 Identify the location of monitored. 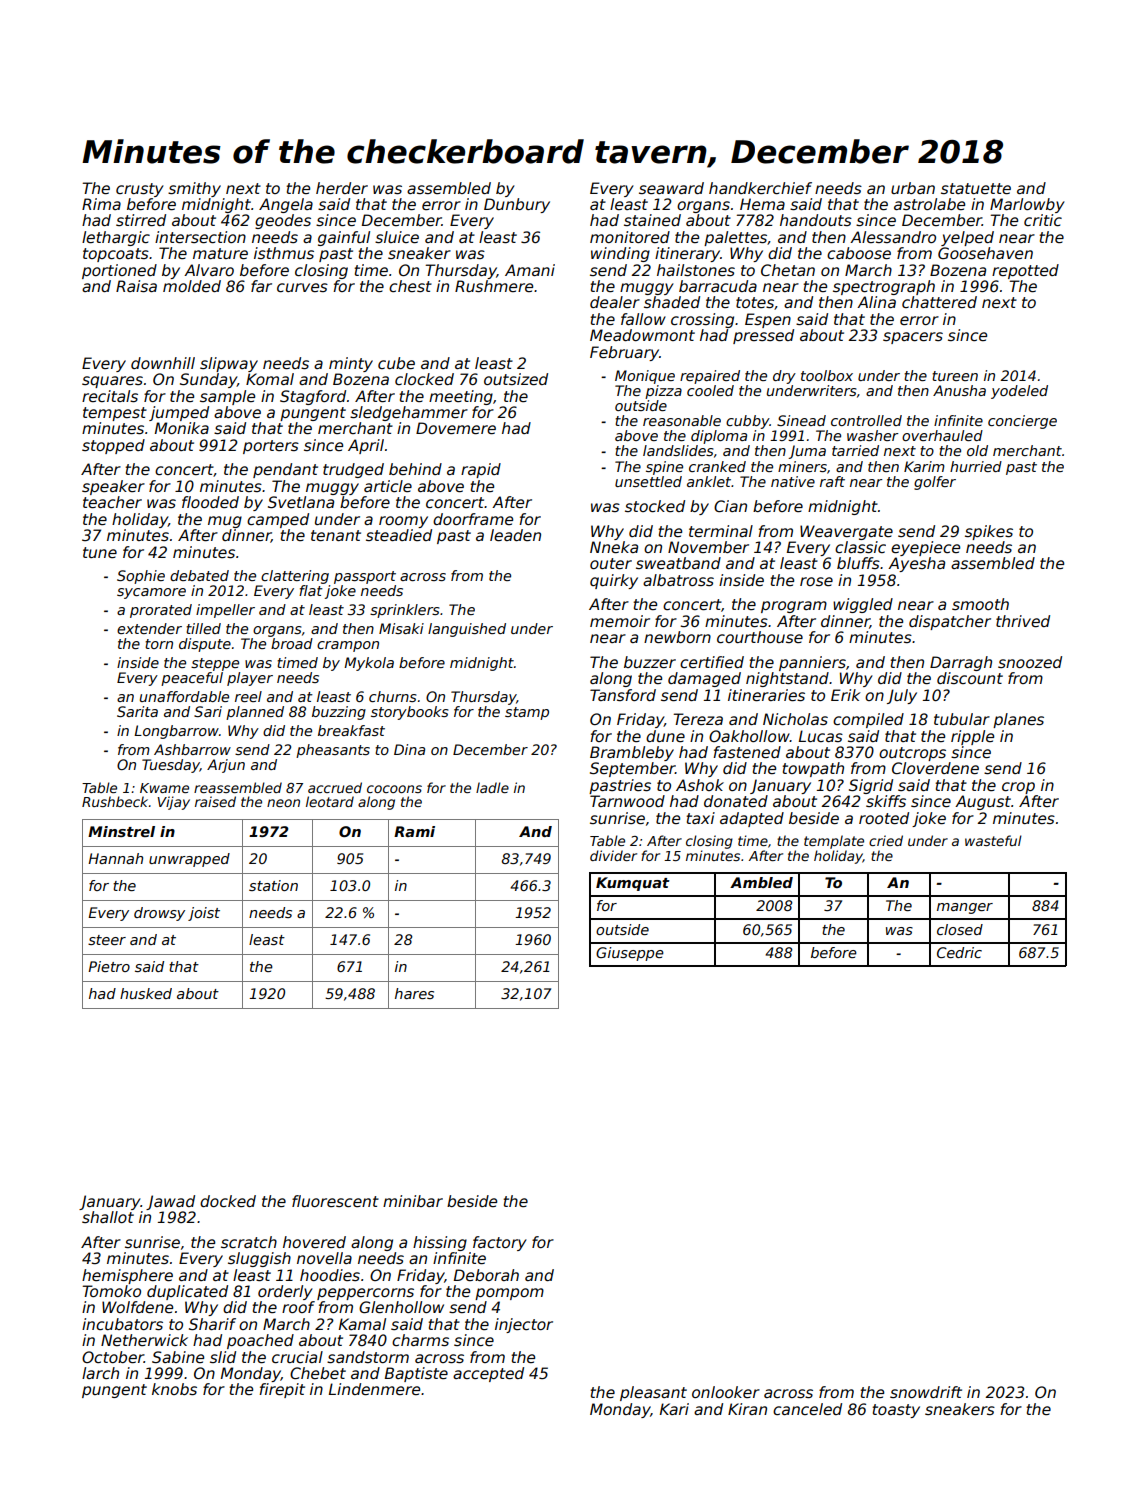
(630, 237).
